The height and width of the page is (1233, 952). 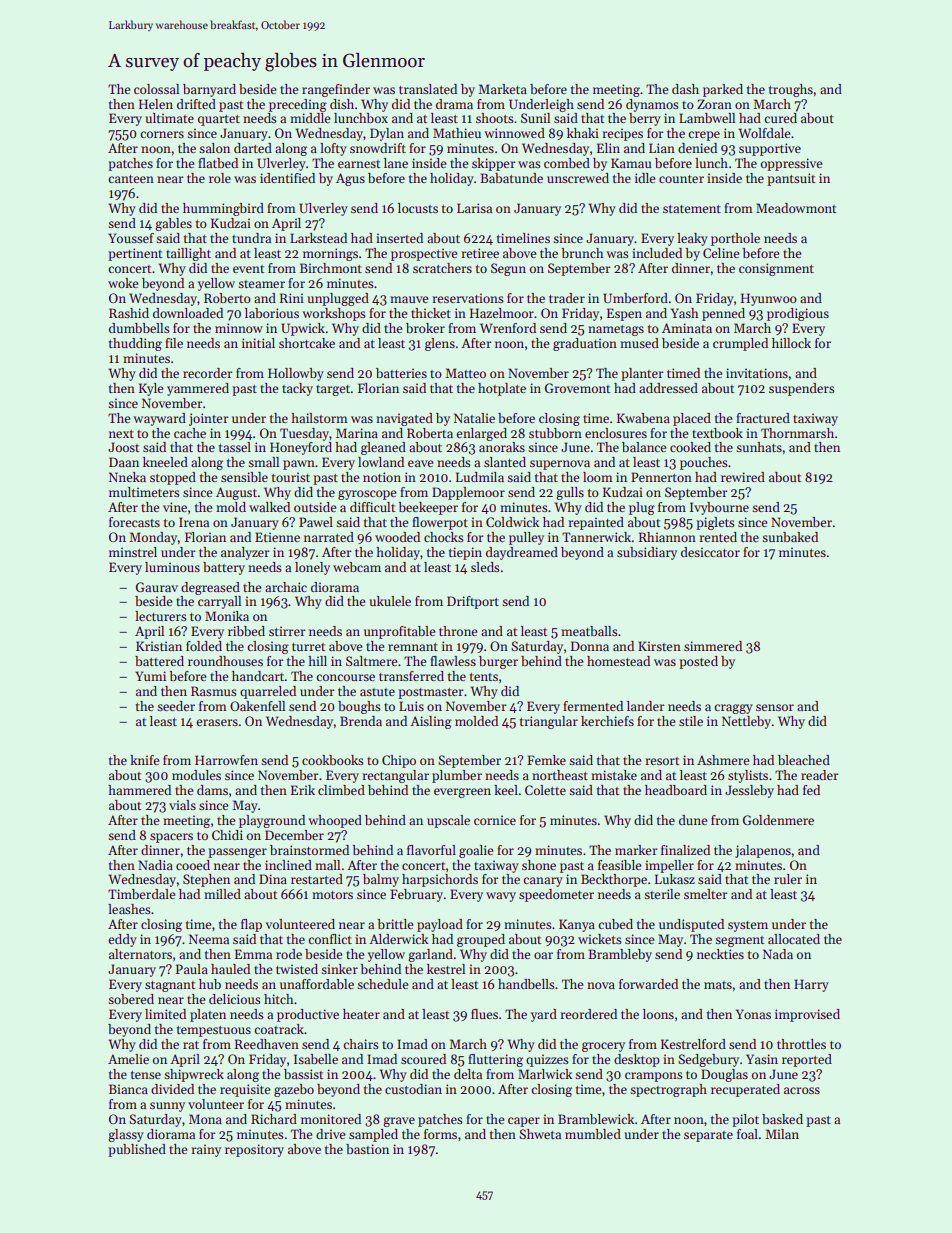 I want to click on simmered, so click(x=713, y=646).
